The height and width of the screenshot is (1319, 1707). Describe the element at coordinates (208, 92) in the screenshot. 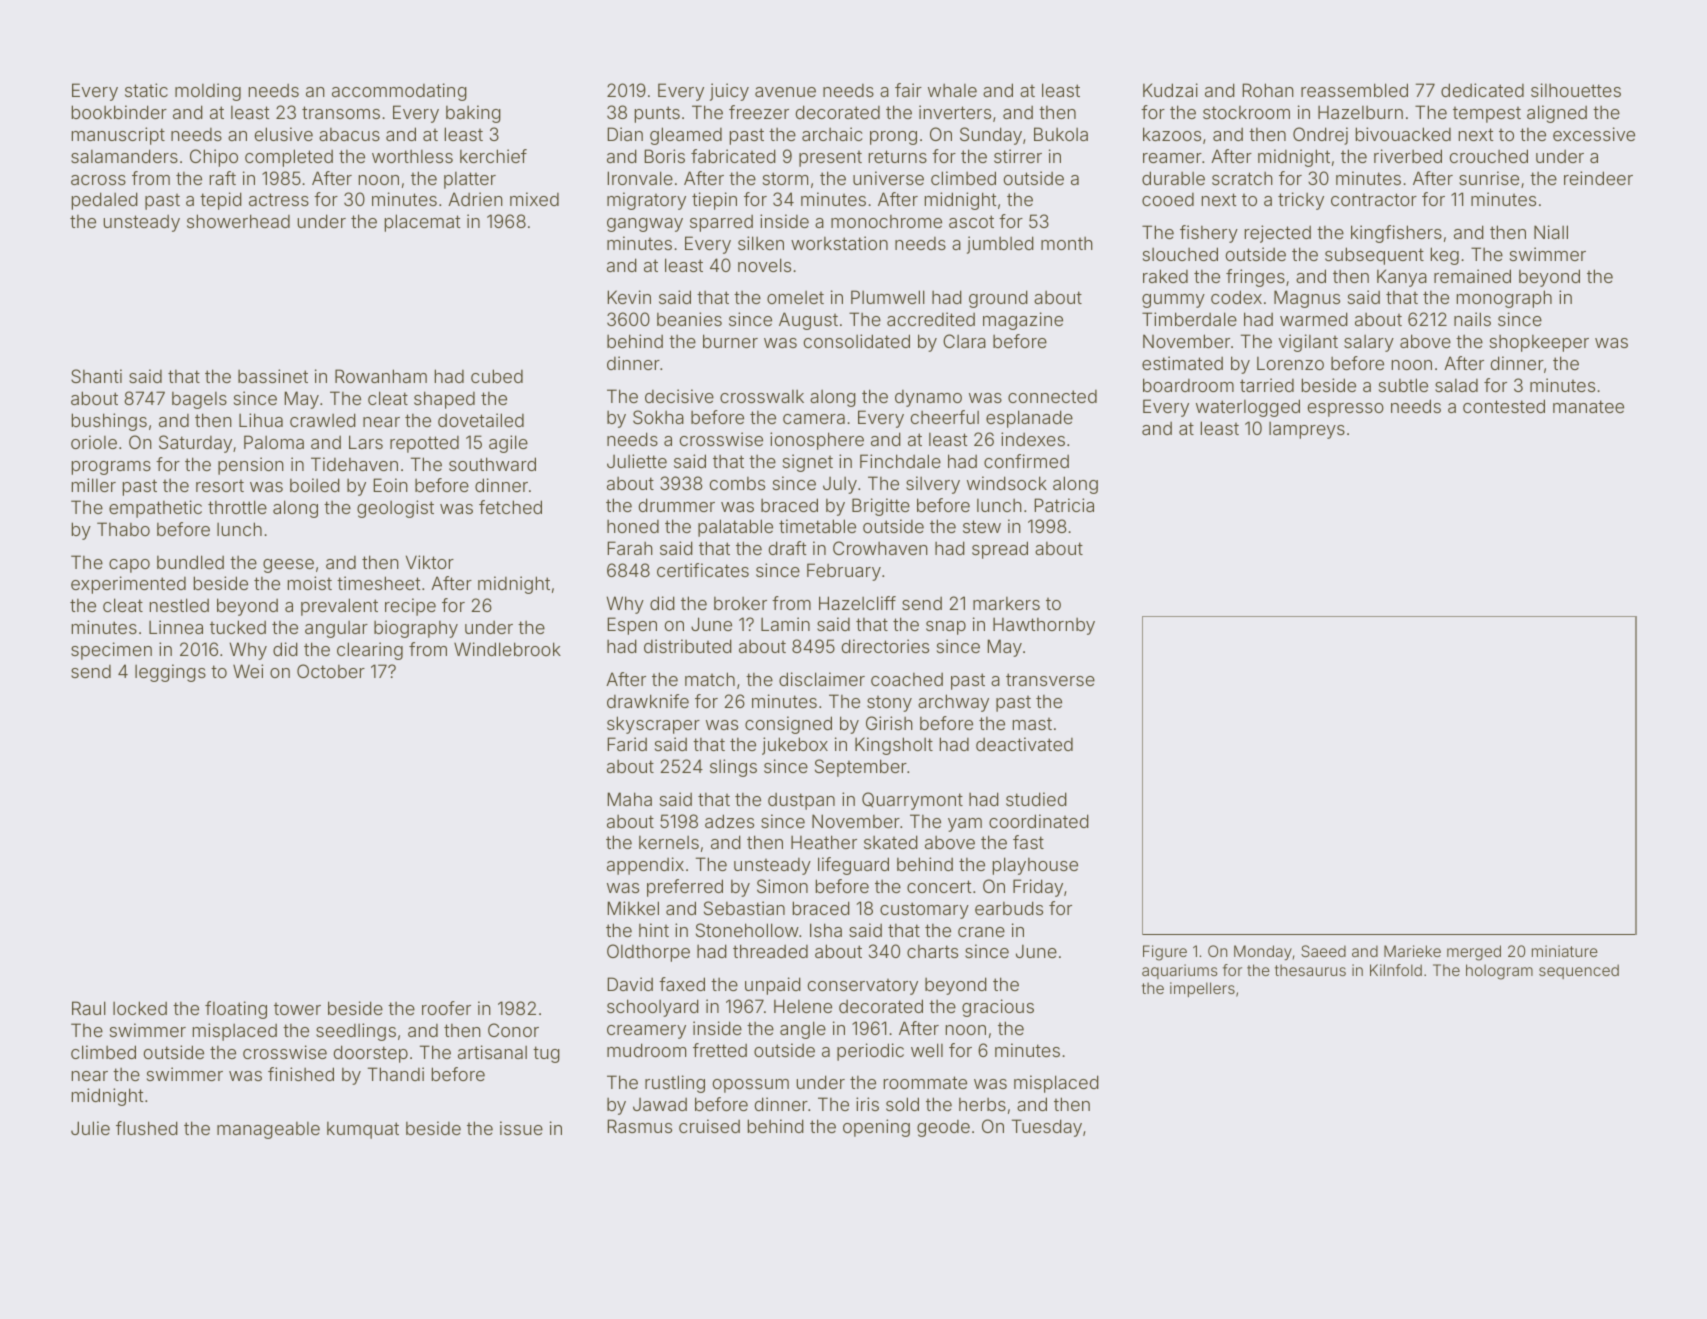

I see `molding` at that location.
